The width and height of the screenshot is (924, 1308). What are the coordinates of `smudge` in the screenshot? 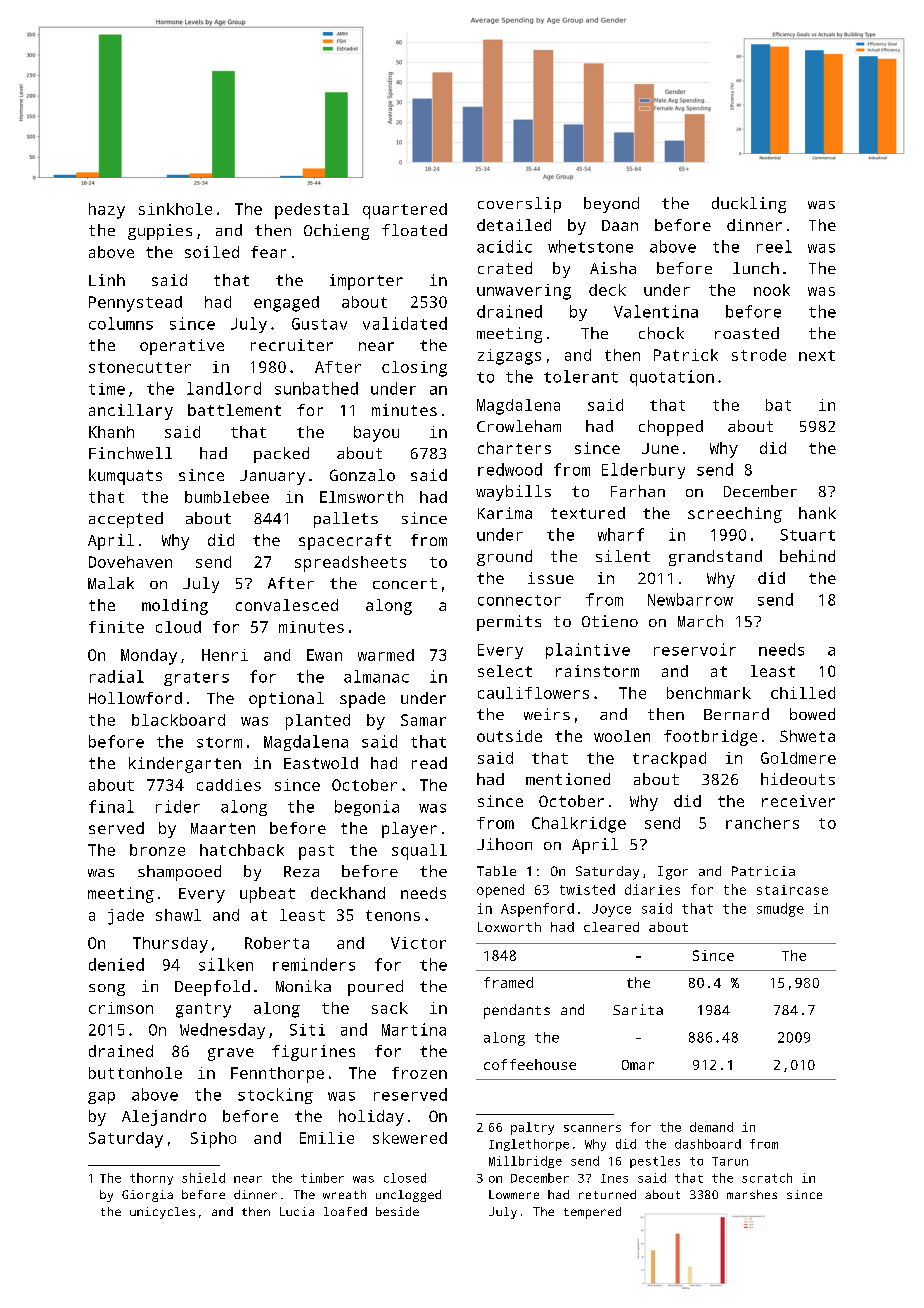 It's located at (780, 910).
